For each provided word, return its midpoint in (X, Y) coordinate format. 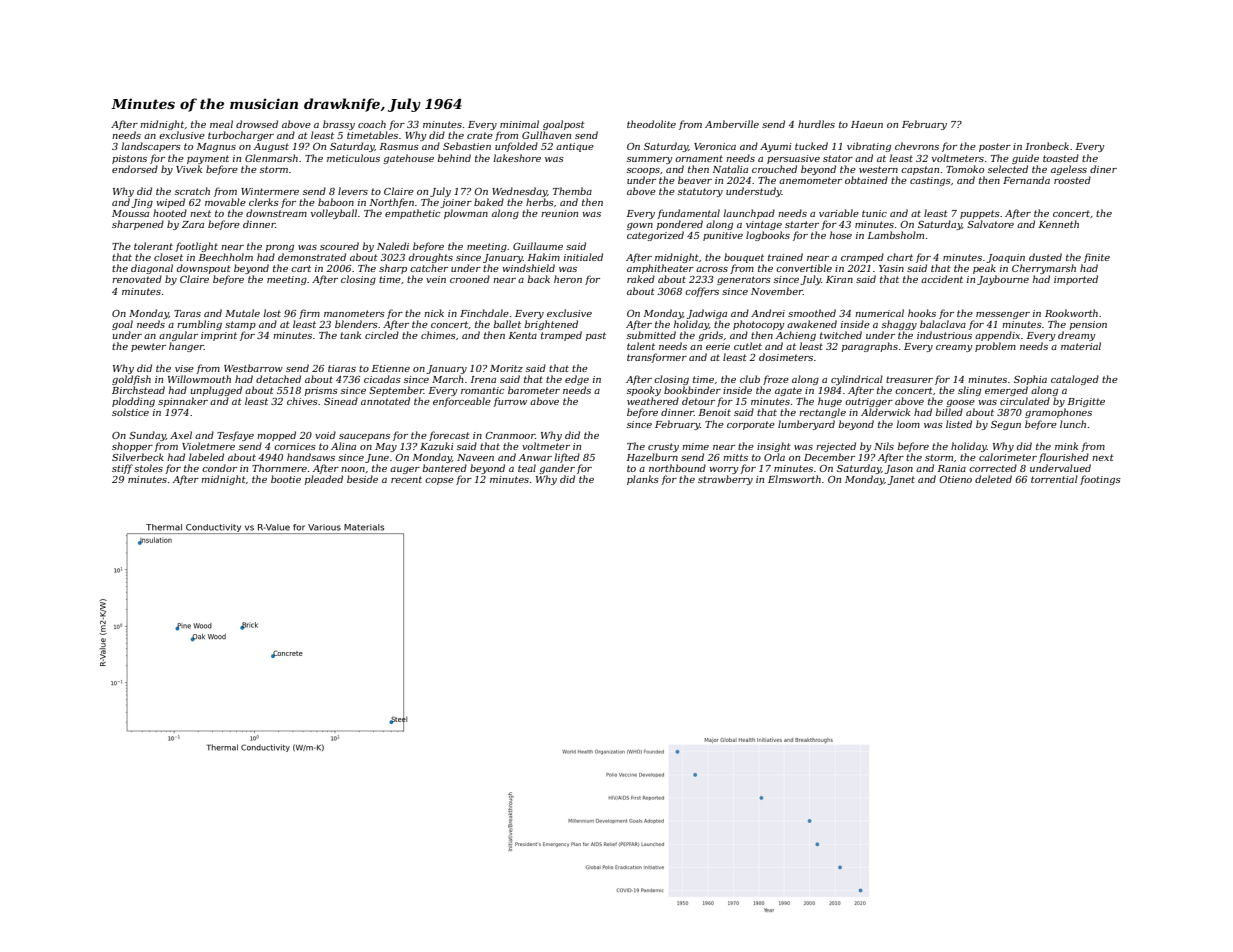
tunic (874, 213)
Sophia (1030, 380)
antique (575, 147)
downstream (276, 213)
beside (362, 479)
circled (382, 335)
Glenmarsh (271, 158)
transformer (657, 358)
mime (695, 446)
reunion (559, 213)
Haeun (867, 124)
